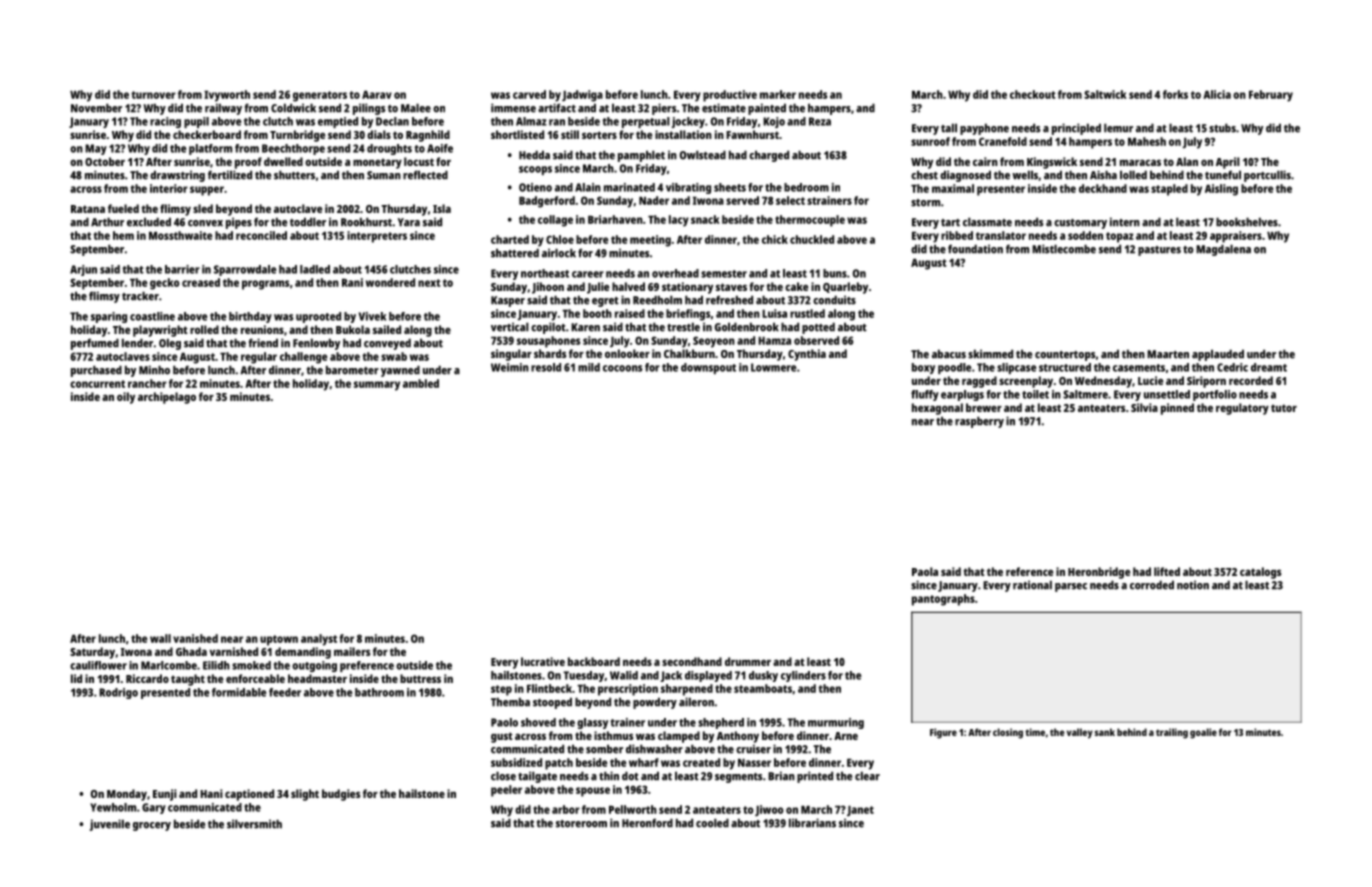 The image size is (1372, 887). I want to click on grocery, so click(152, 826).
